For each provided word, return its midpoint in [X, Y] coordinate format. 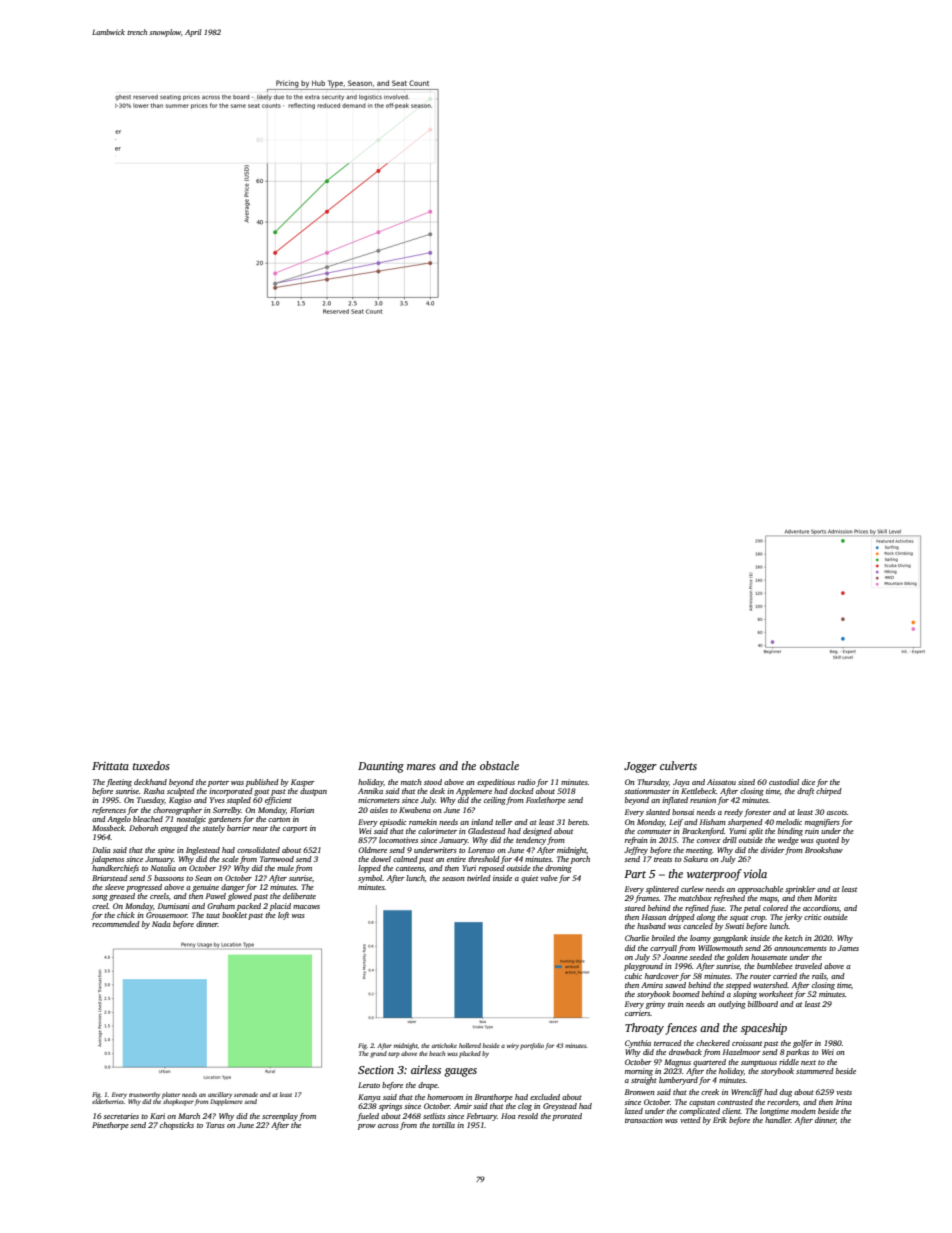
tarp [394, 1055]
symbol [370, 879]
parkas [797, 1053]
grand [378, 1054]
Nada [161, 924]
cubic [633, 976]
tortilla [443, 1125]
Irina [844, 1102]
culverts [678, 765]
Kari [157, 1116]
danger [233, 888]
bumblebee [775, 966]
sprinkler [800, 890]
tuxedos [151, 765]
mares [421, 767]
